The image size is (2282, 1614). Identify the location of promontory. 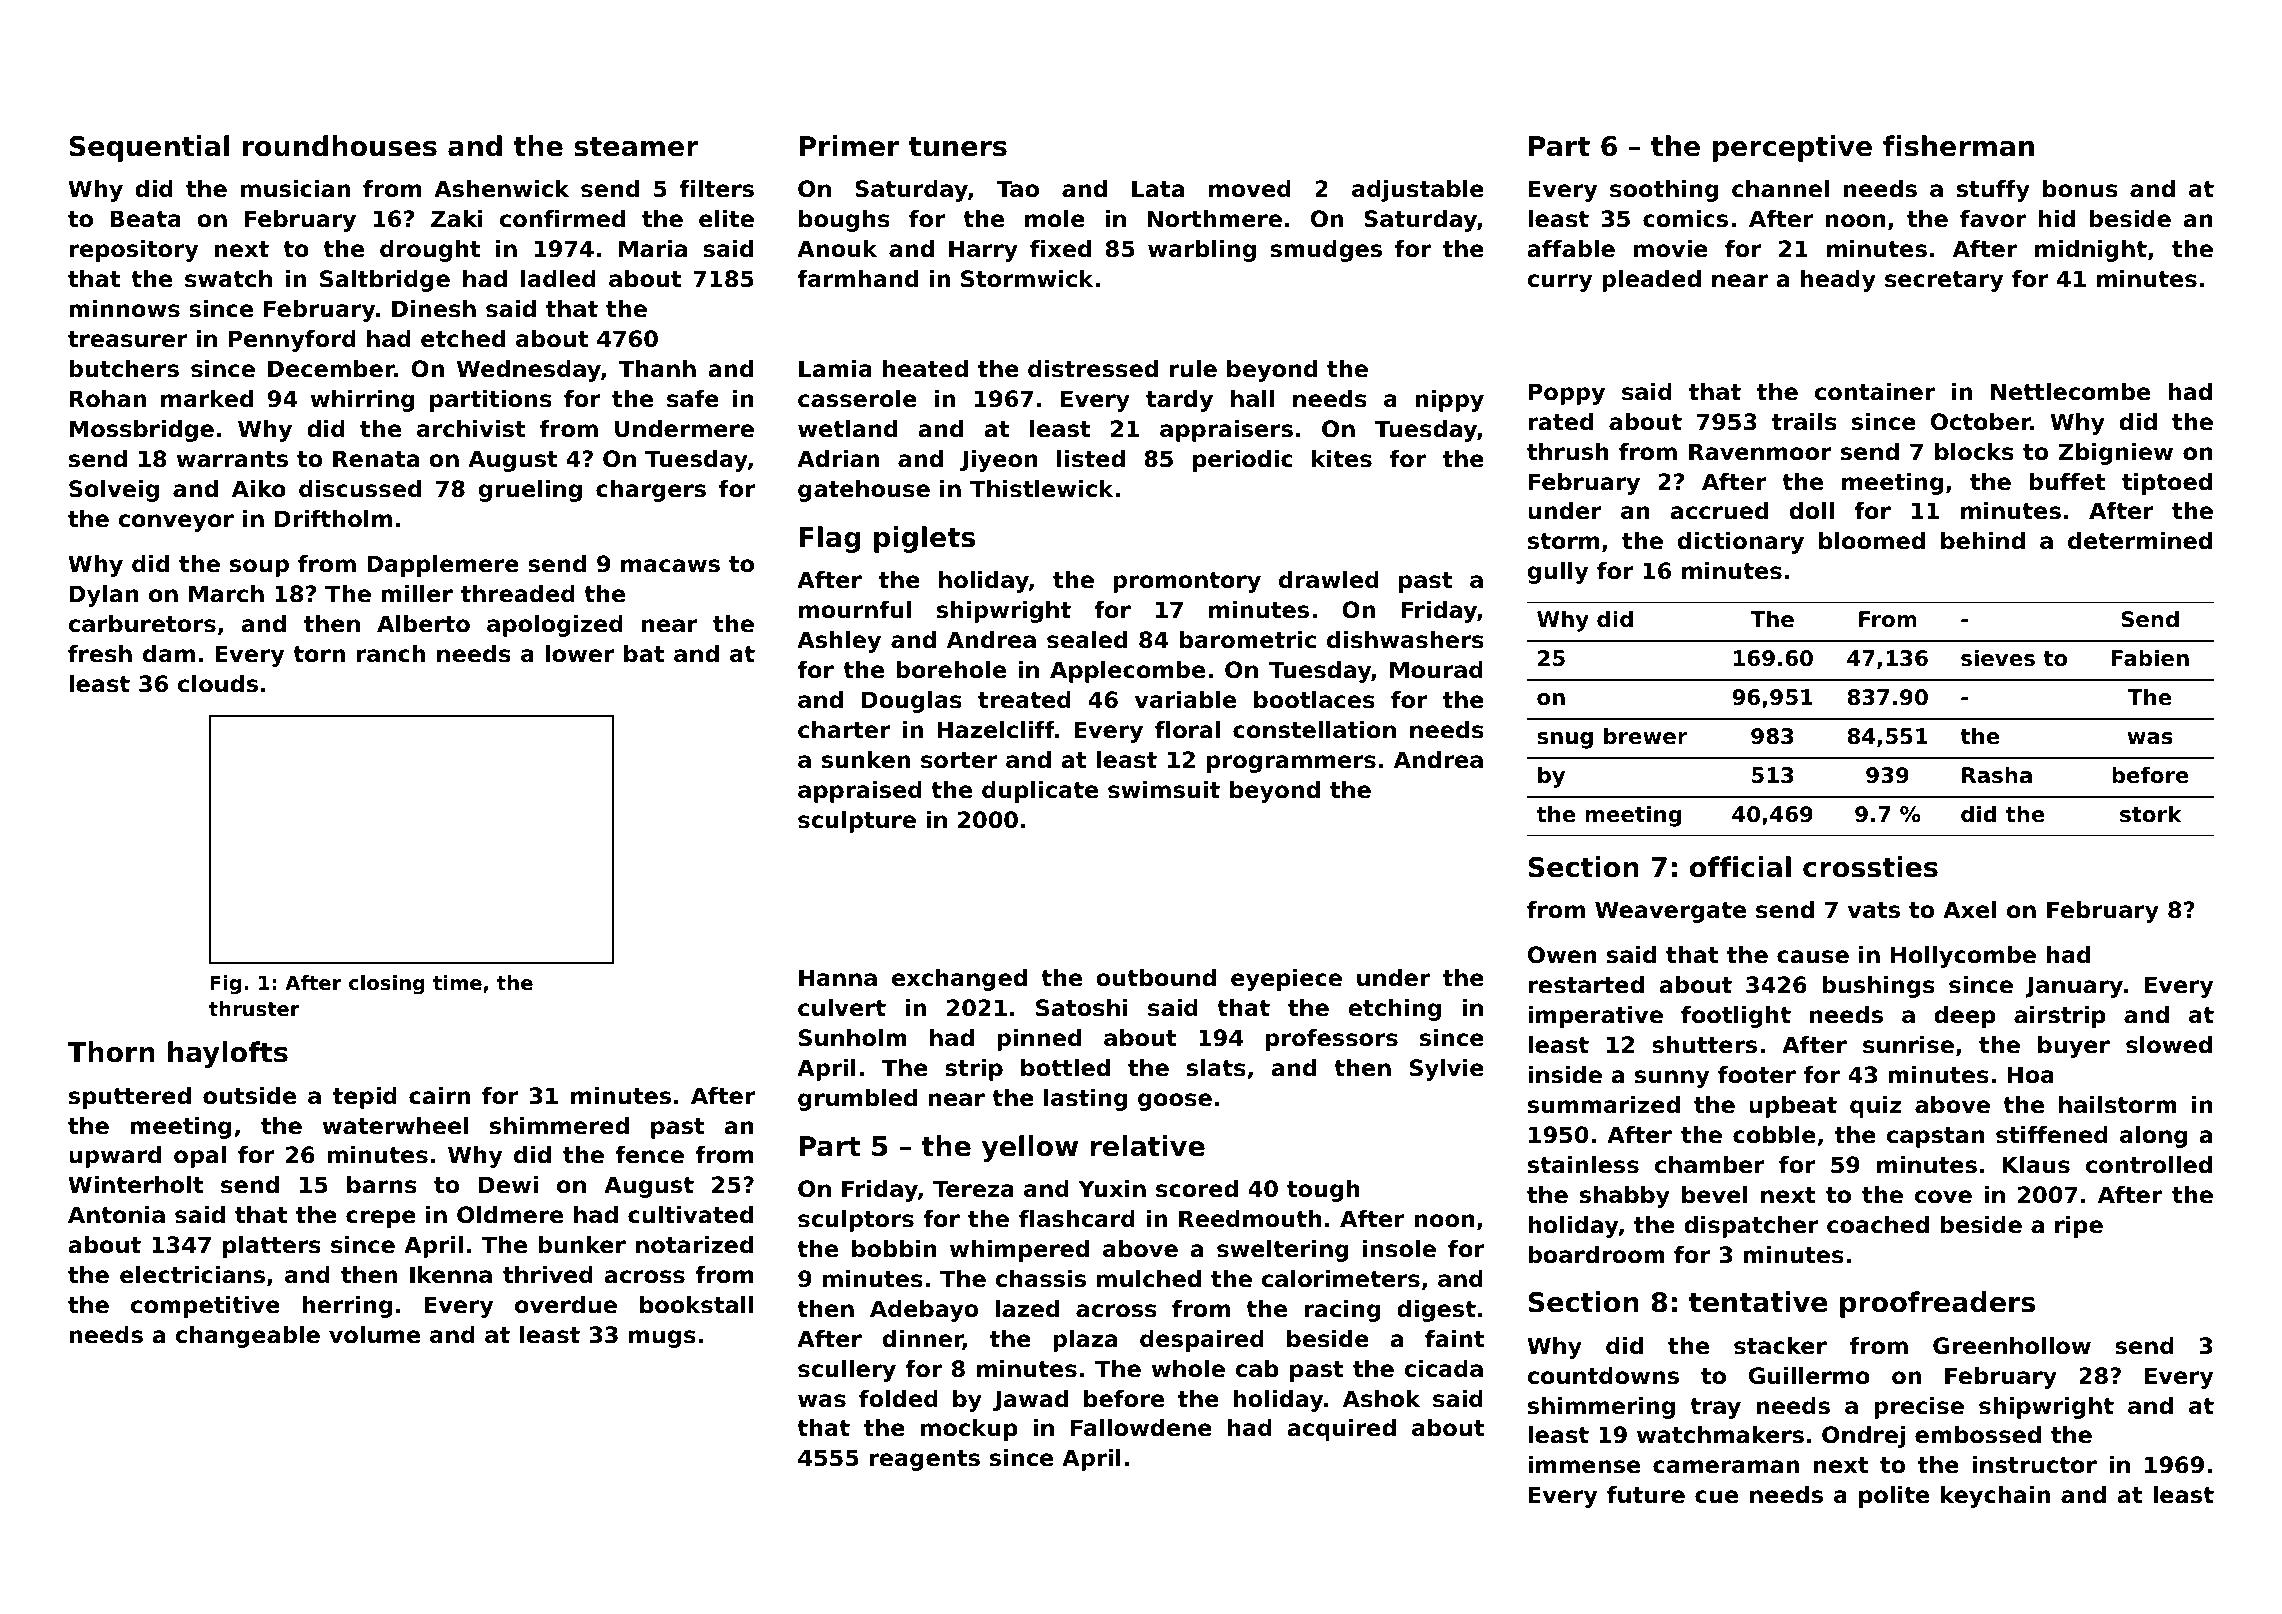
(1187, 582).
